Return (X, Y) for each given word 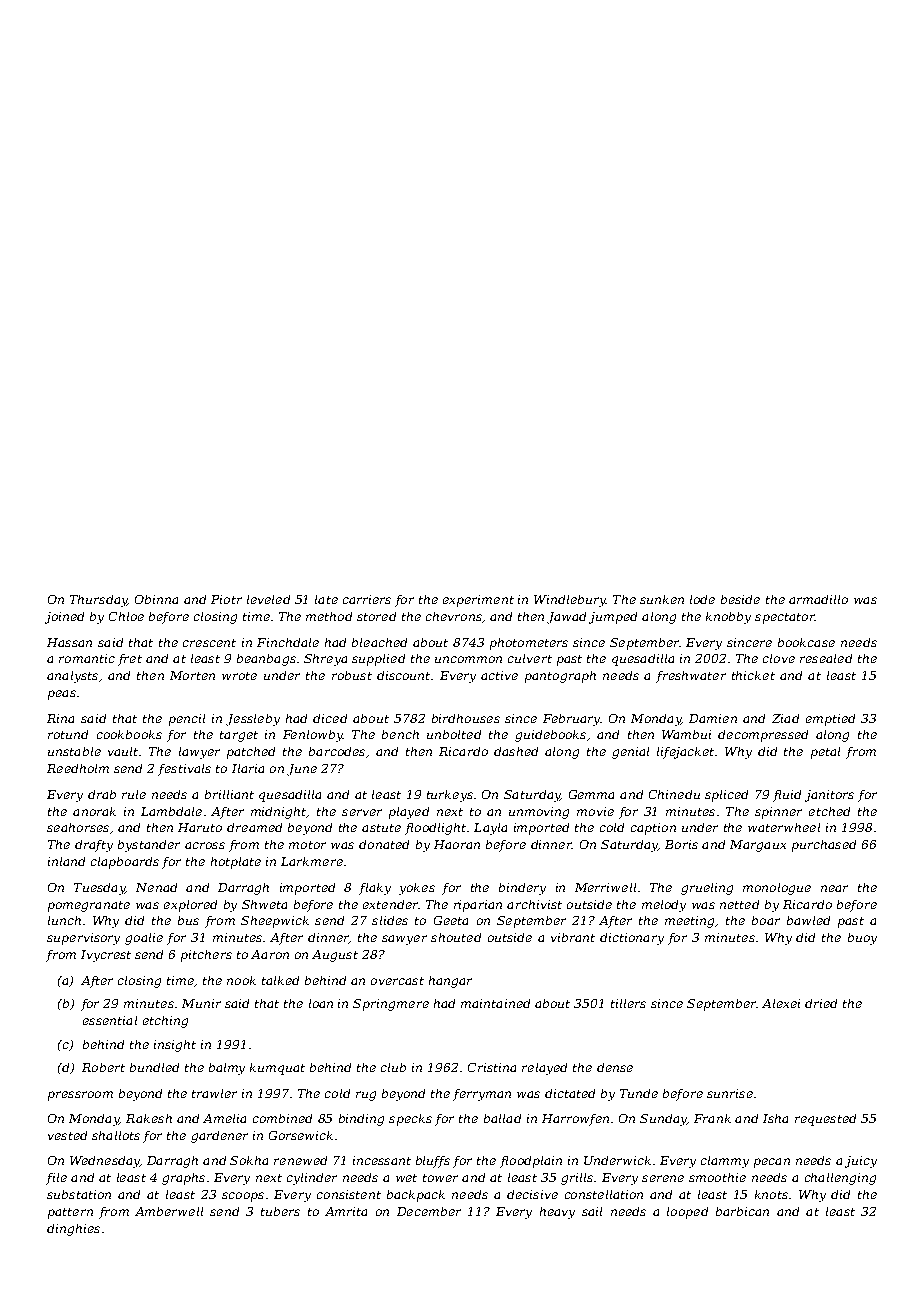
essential (110, 1020)
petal (825, 753)
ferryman (482, 1095)
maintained (495, 1003)
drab (102, 794)
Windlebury (570, 601)
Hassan (69, 642)
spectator (785, 618)
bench (400, 734)
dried (821, 1003)
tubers (280, 1211)
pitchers (206, 956)
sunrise (730, 1093)
